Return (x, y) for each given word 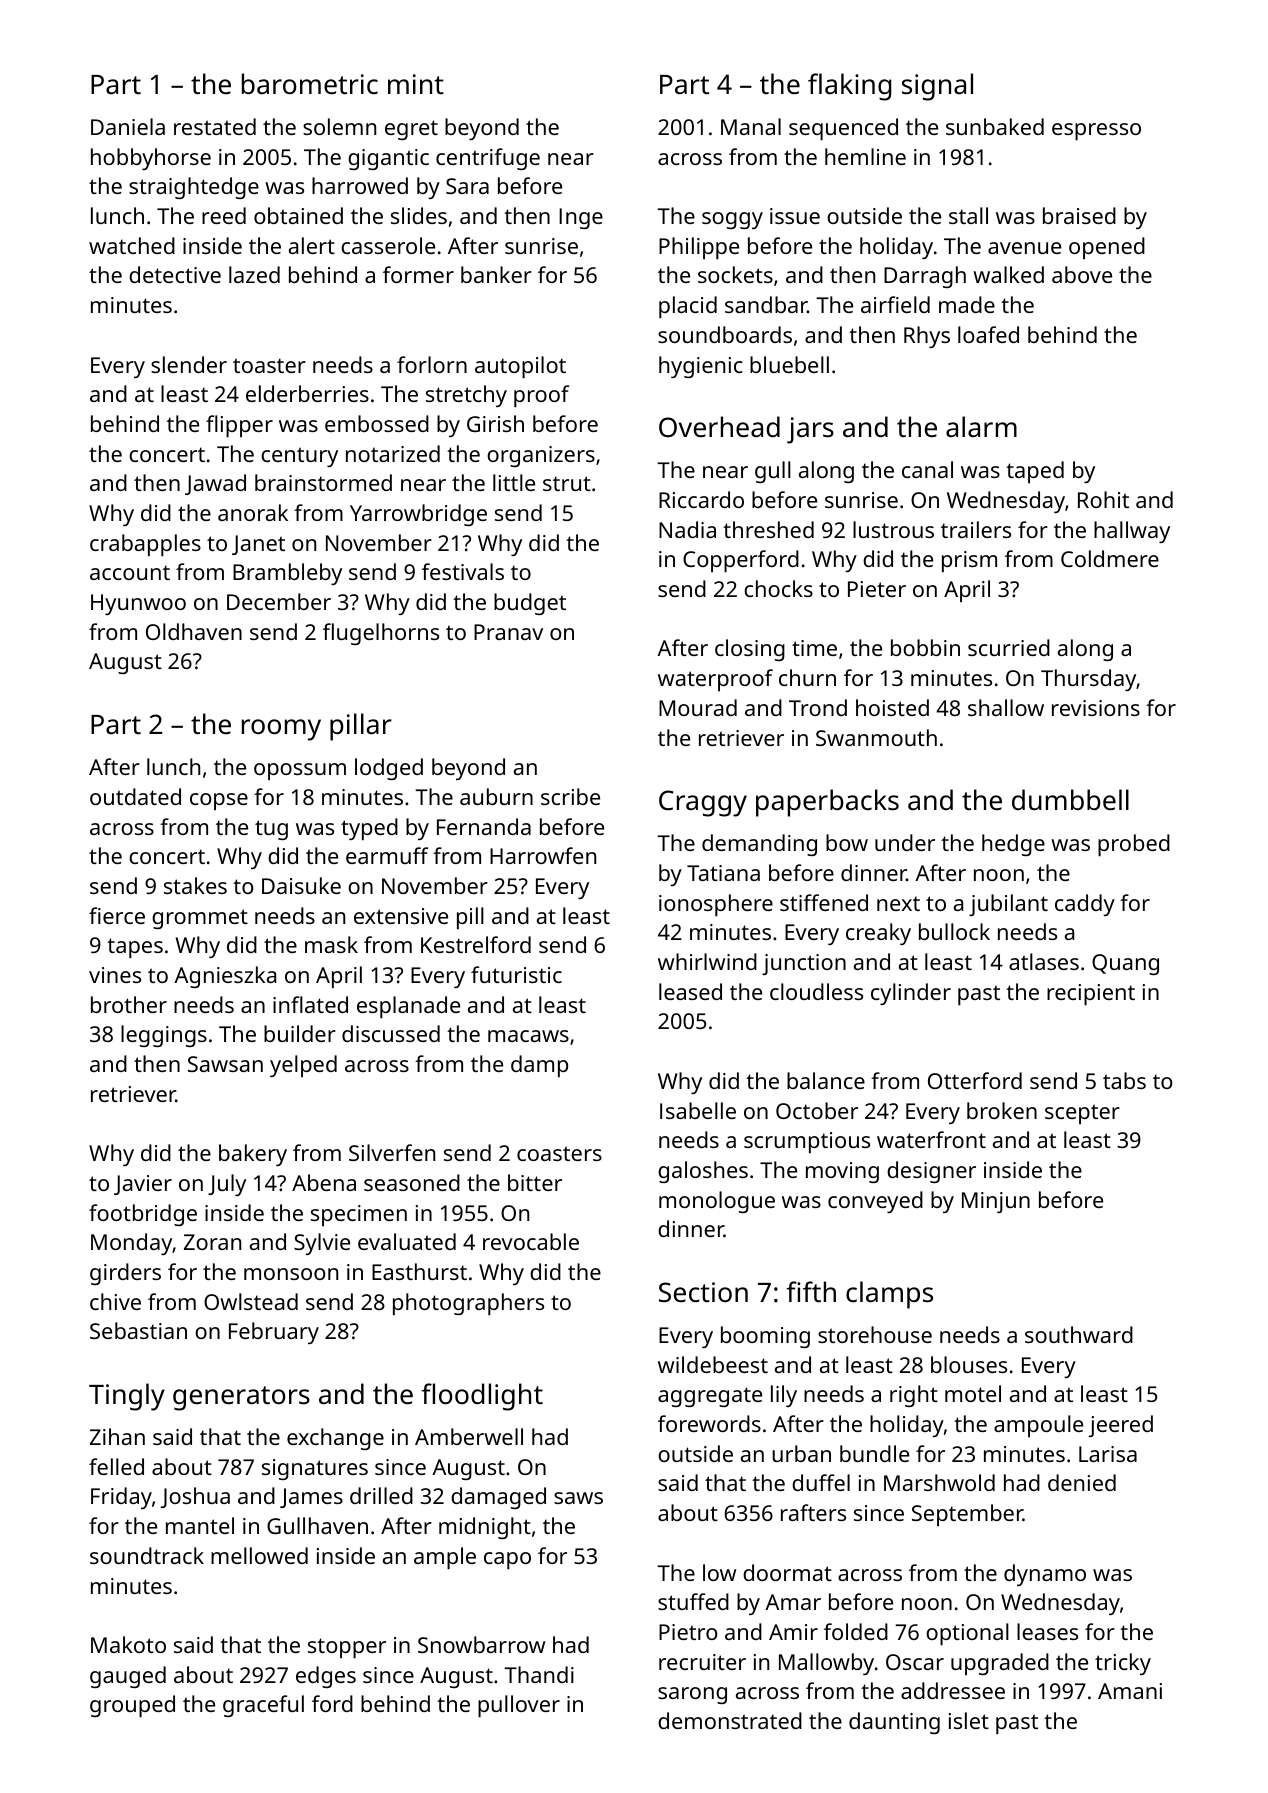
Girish (495, 423)
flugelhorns (381, 634)
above (1082, 274)
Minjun (996, 1202)
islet (969, 1720)
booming (765, 1337)
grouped (132, 1706)
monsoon (291, 1274)
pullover (519, 1706)
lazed (254, 274)
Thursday (1088, 680)
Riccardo (701, 499)
